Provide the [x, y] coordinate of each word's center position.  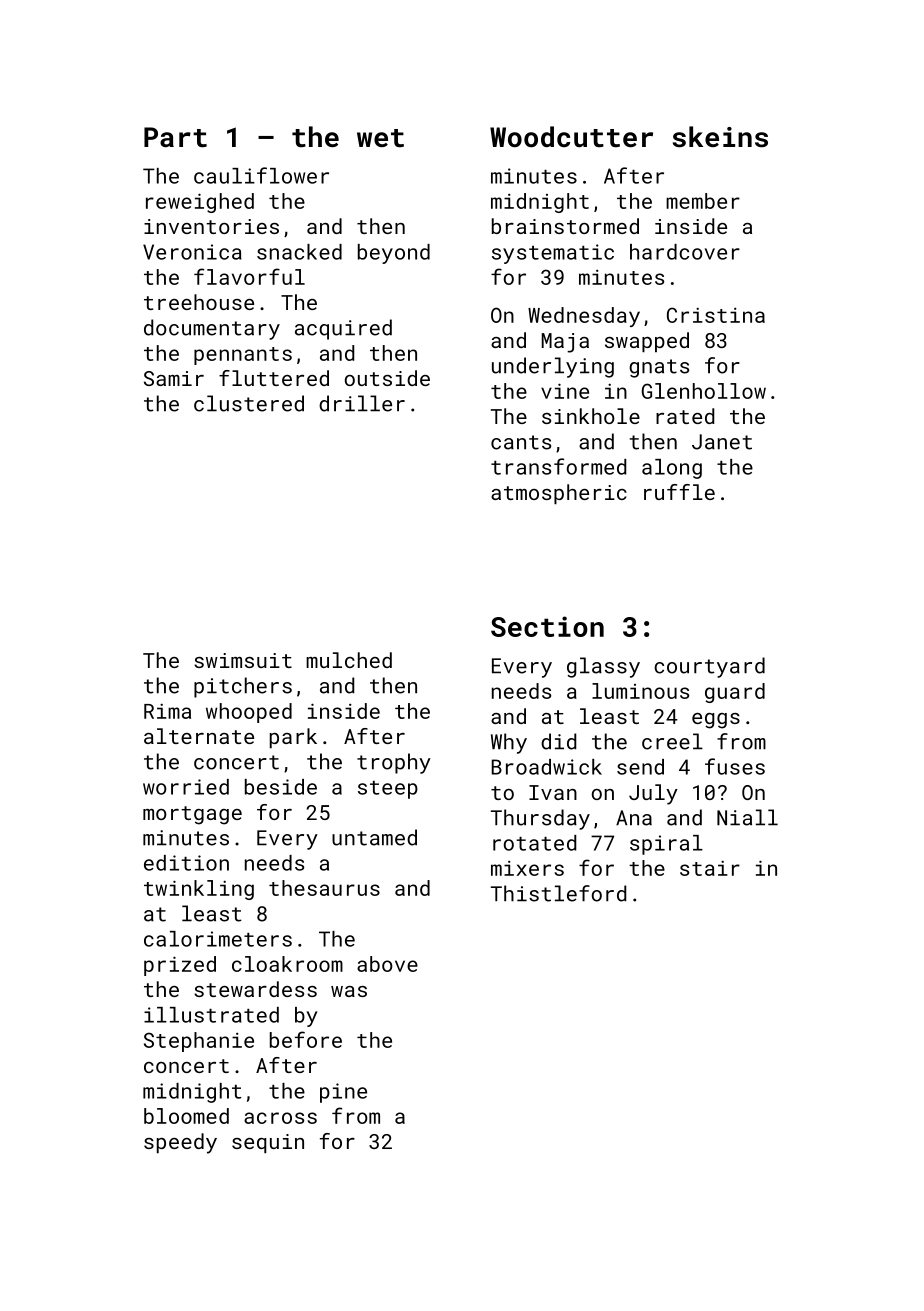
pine [343, 1093]
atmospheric [559, 494]
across [280, 1118]
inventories [211, 226]
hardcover [685, 252]
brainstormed [565, 226]
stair [710, 868]
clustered [249, 403]
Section [547, 626]
